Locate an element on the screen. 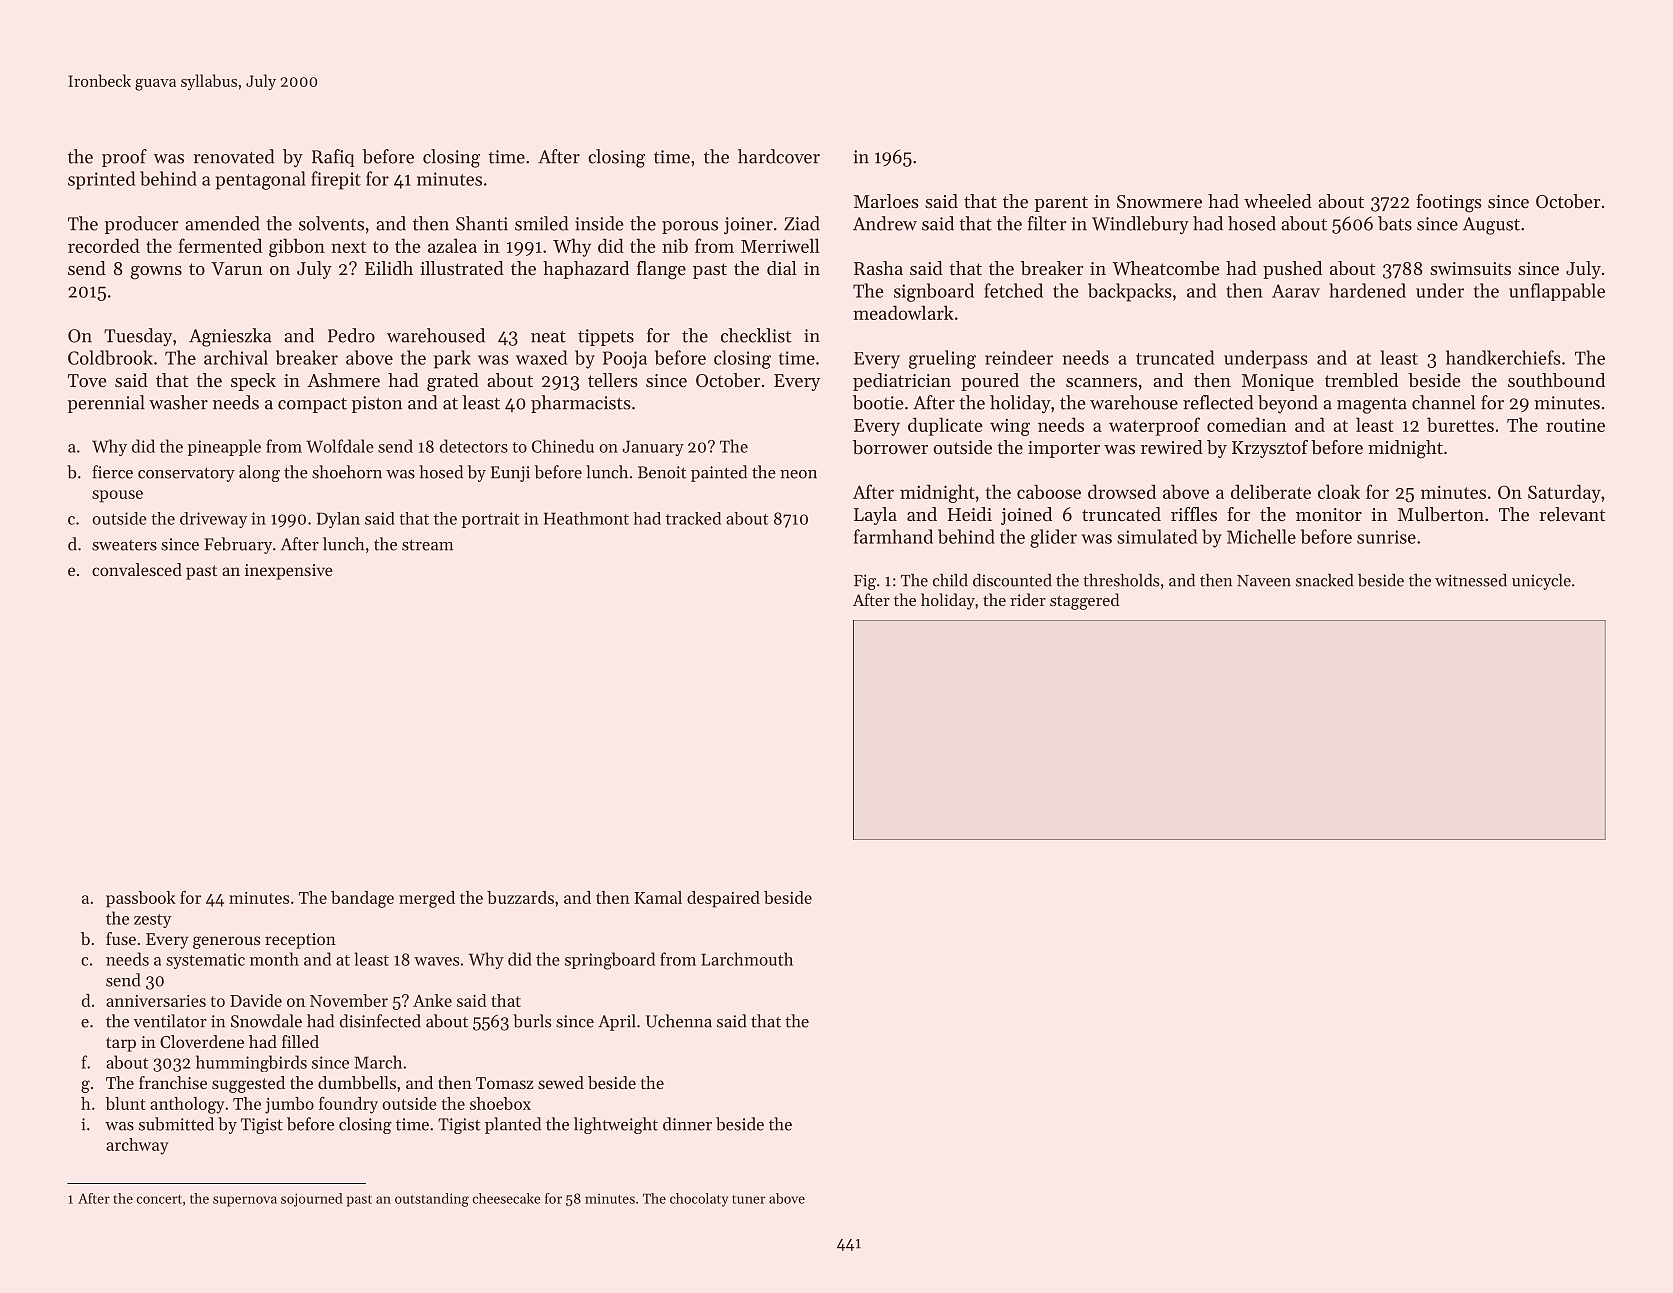 This screenshot has height=1293, width=1673. gowns is located at coordinates (156, 273).
